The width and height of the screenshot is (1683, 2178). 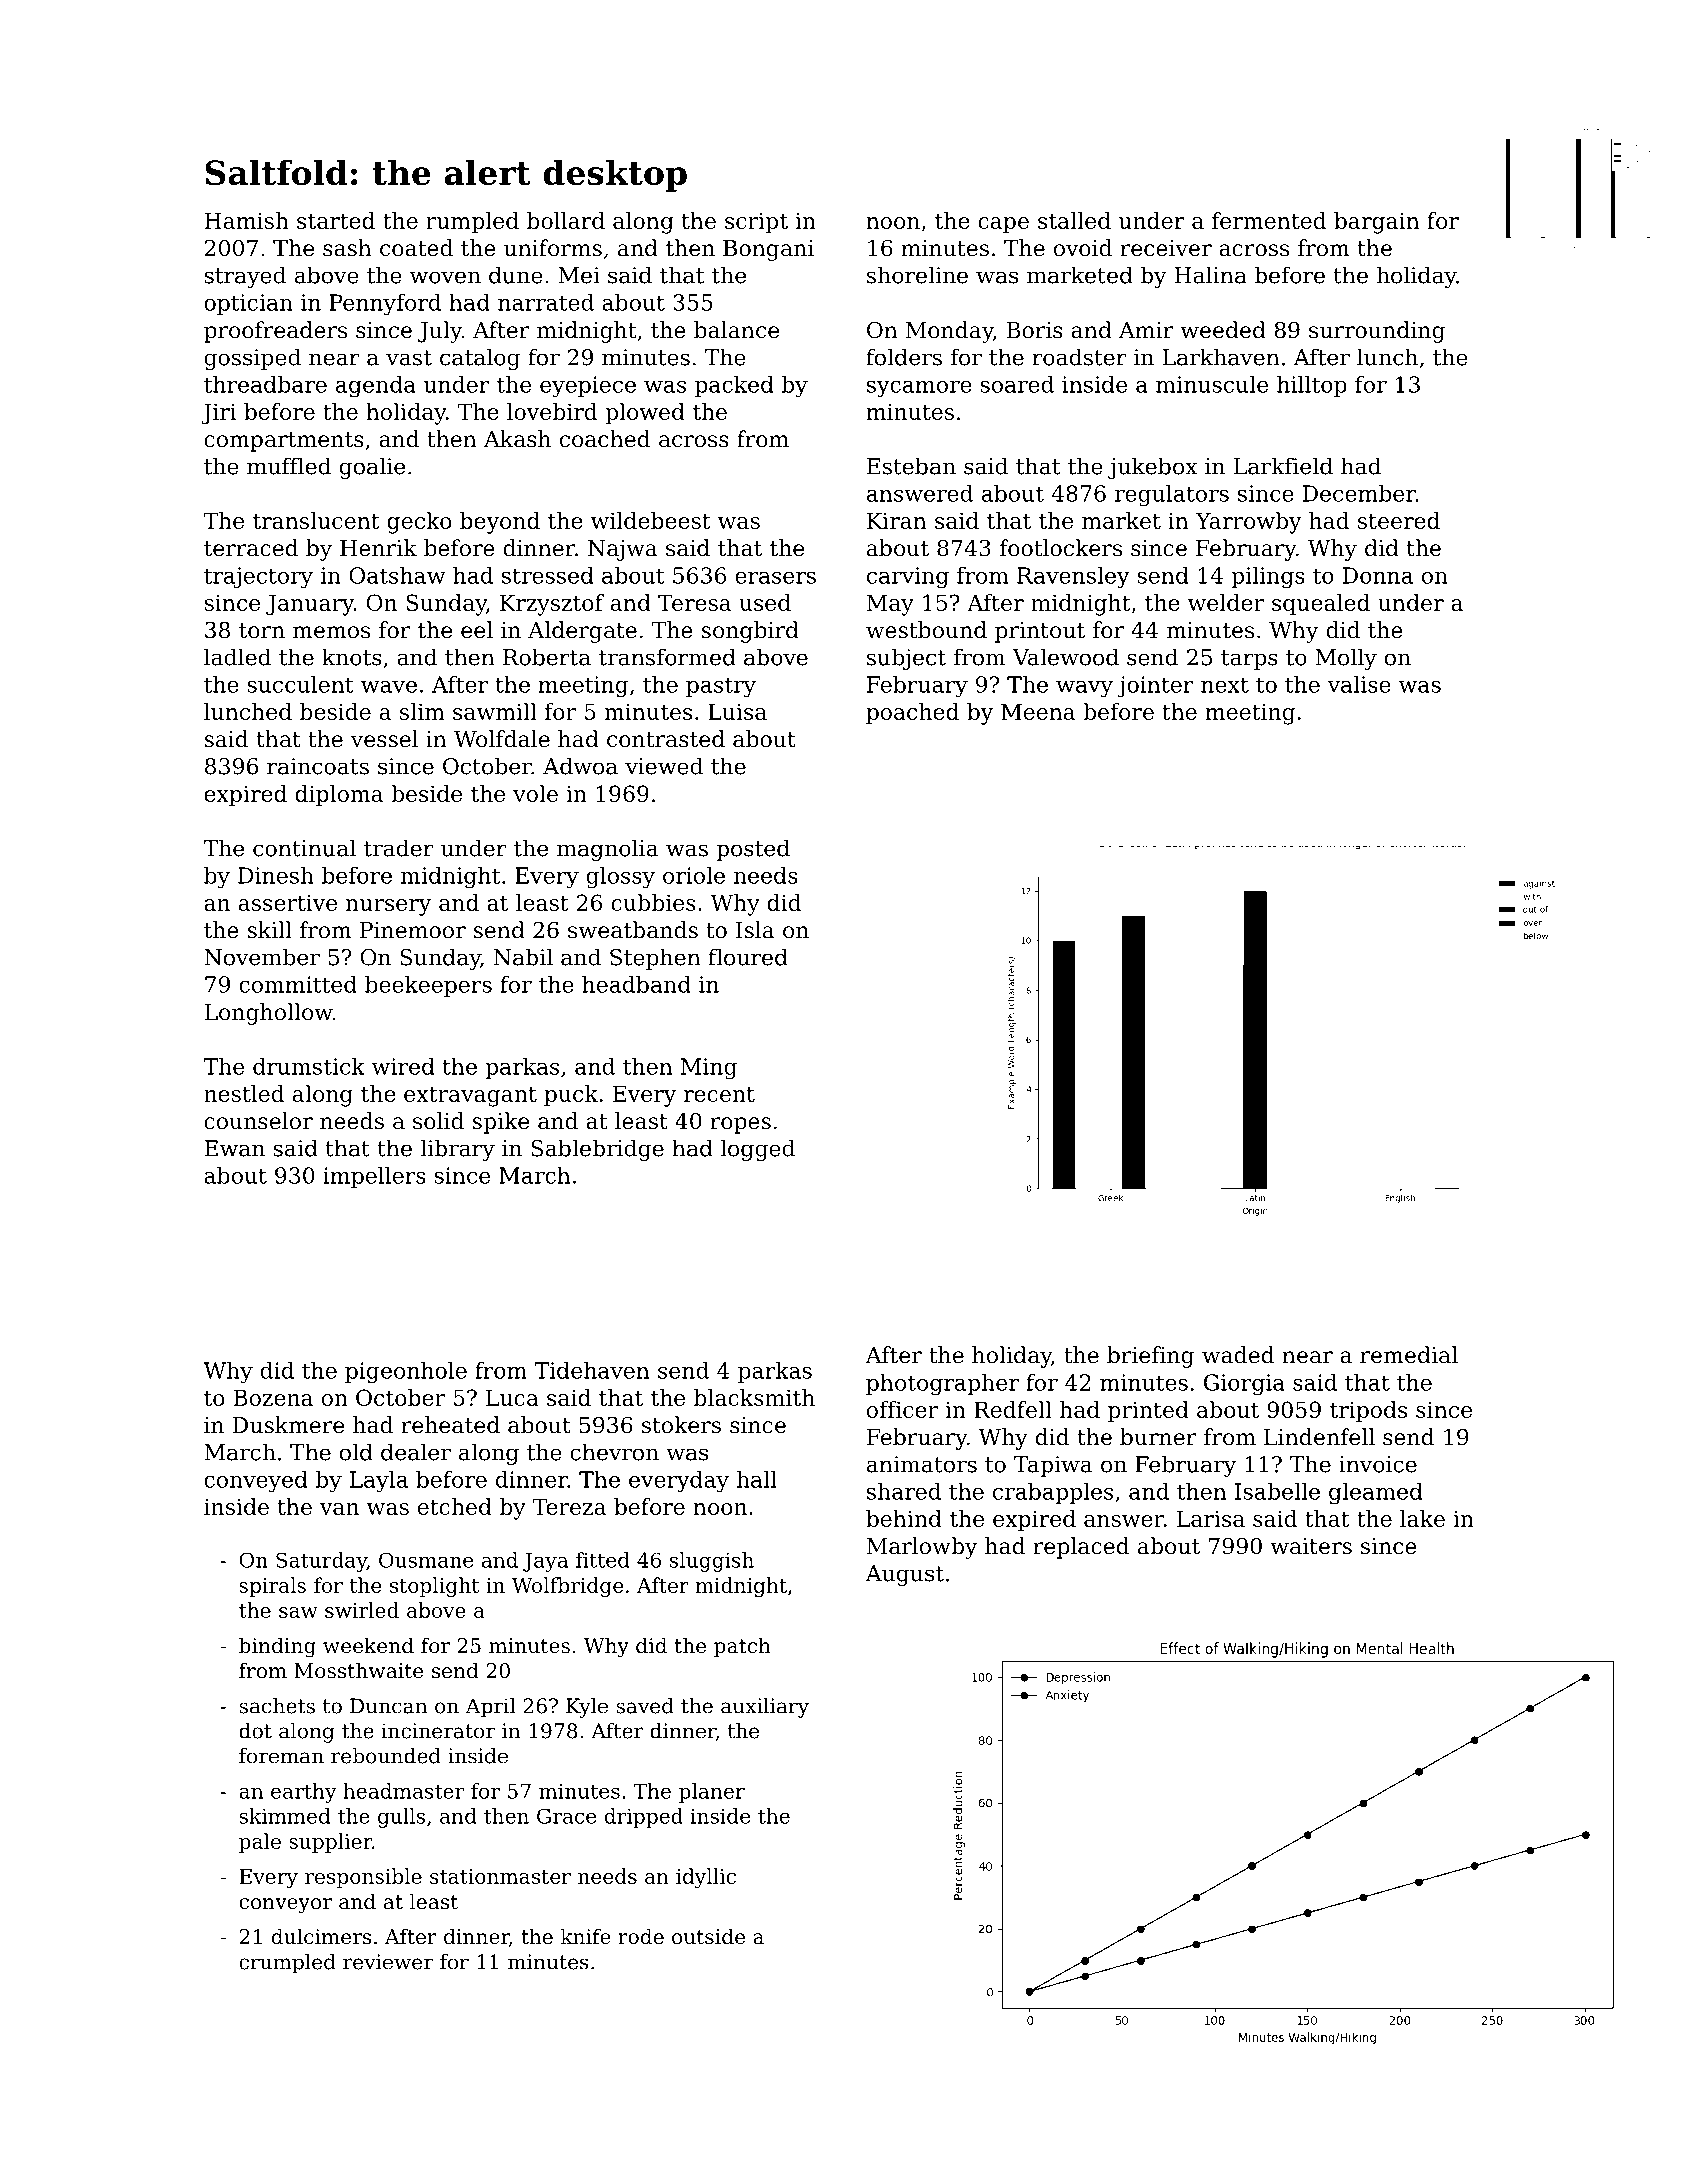 I want to click on started, so click(x=336, y=220).
